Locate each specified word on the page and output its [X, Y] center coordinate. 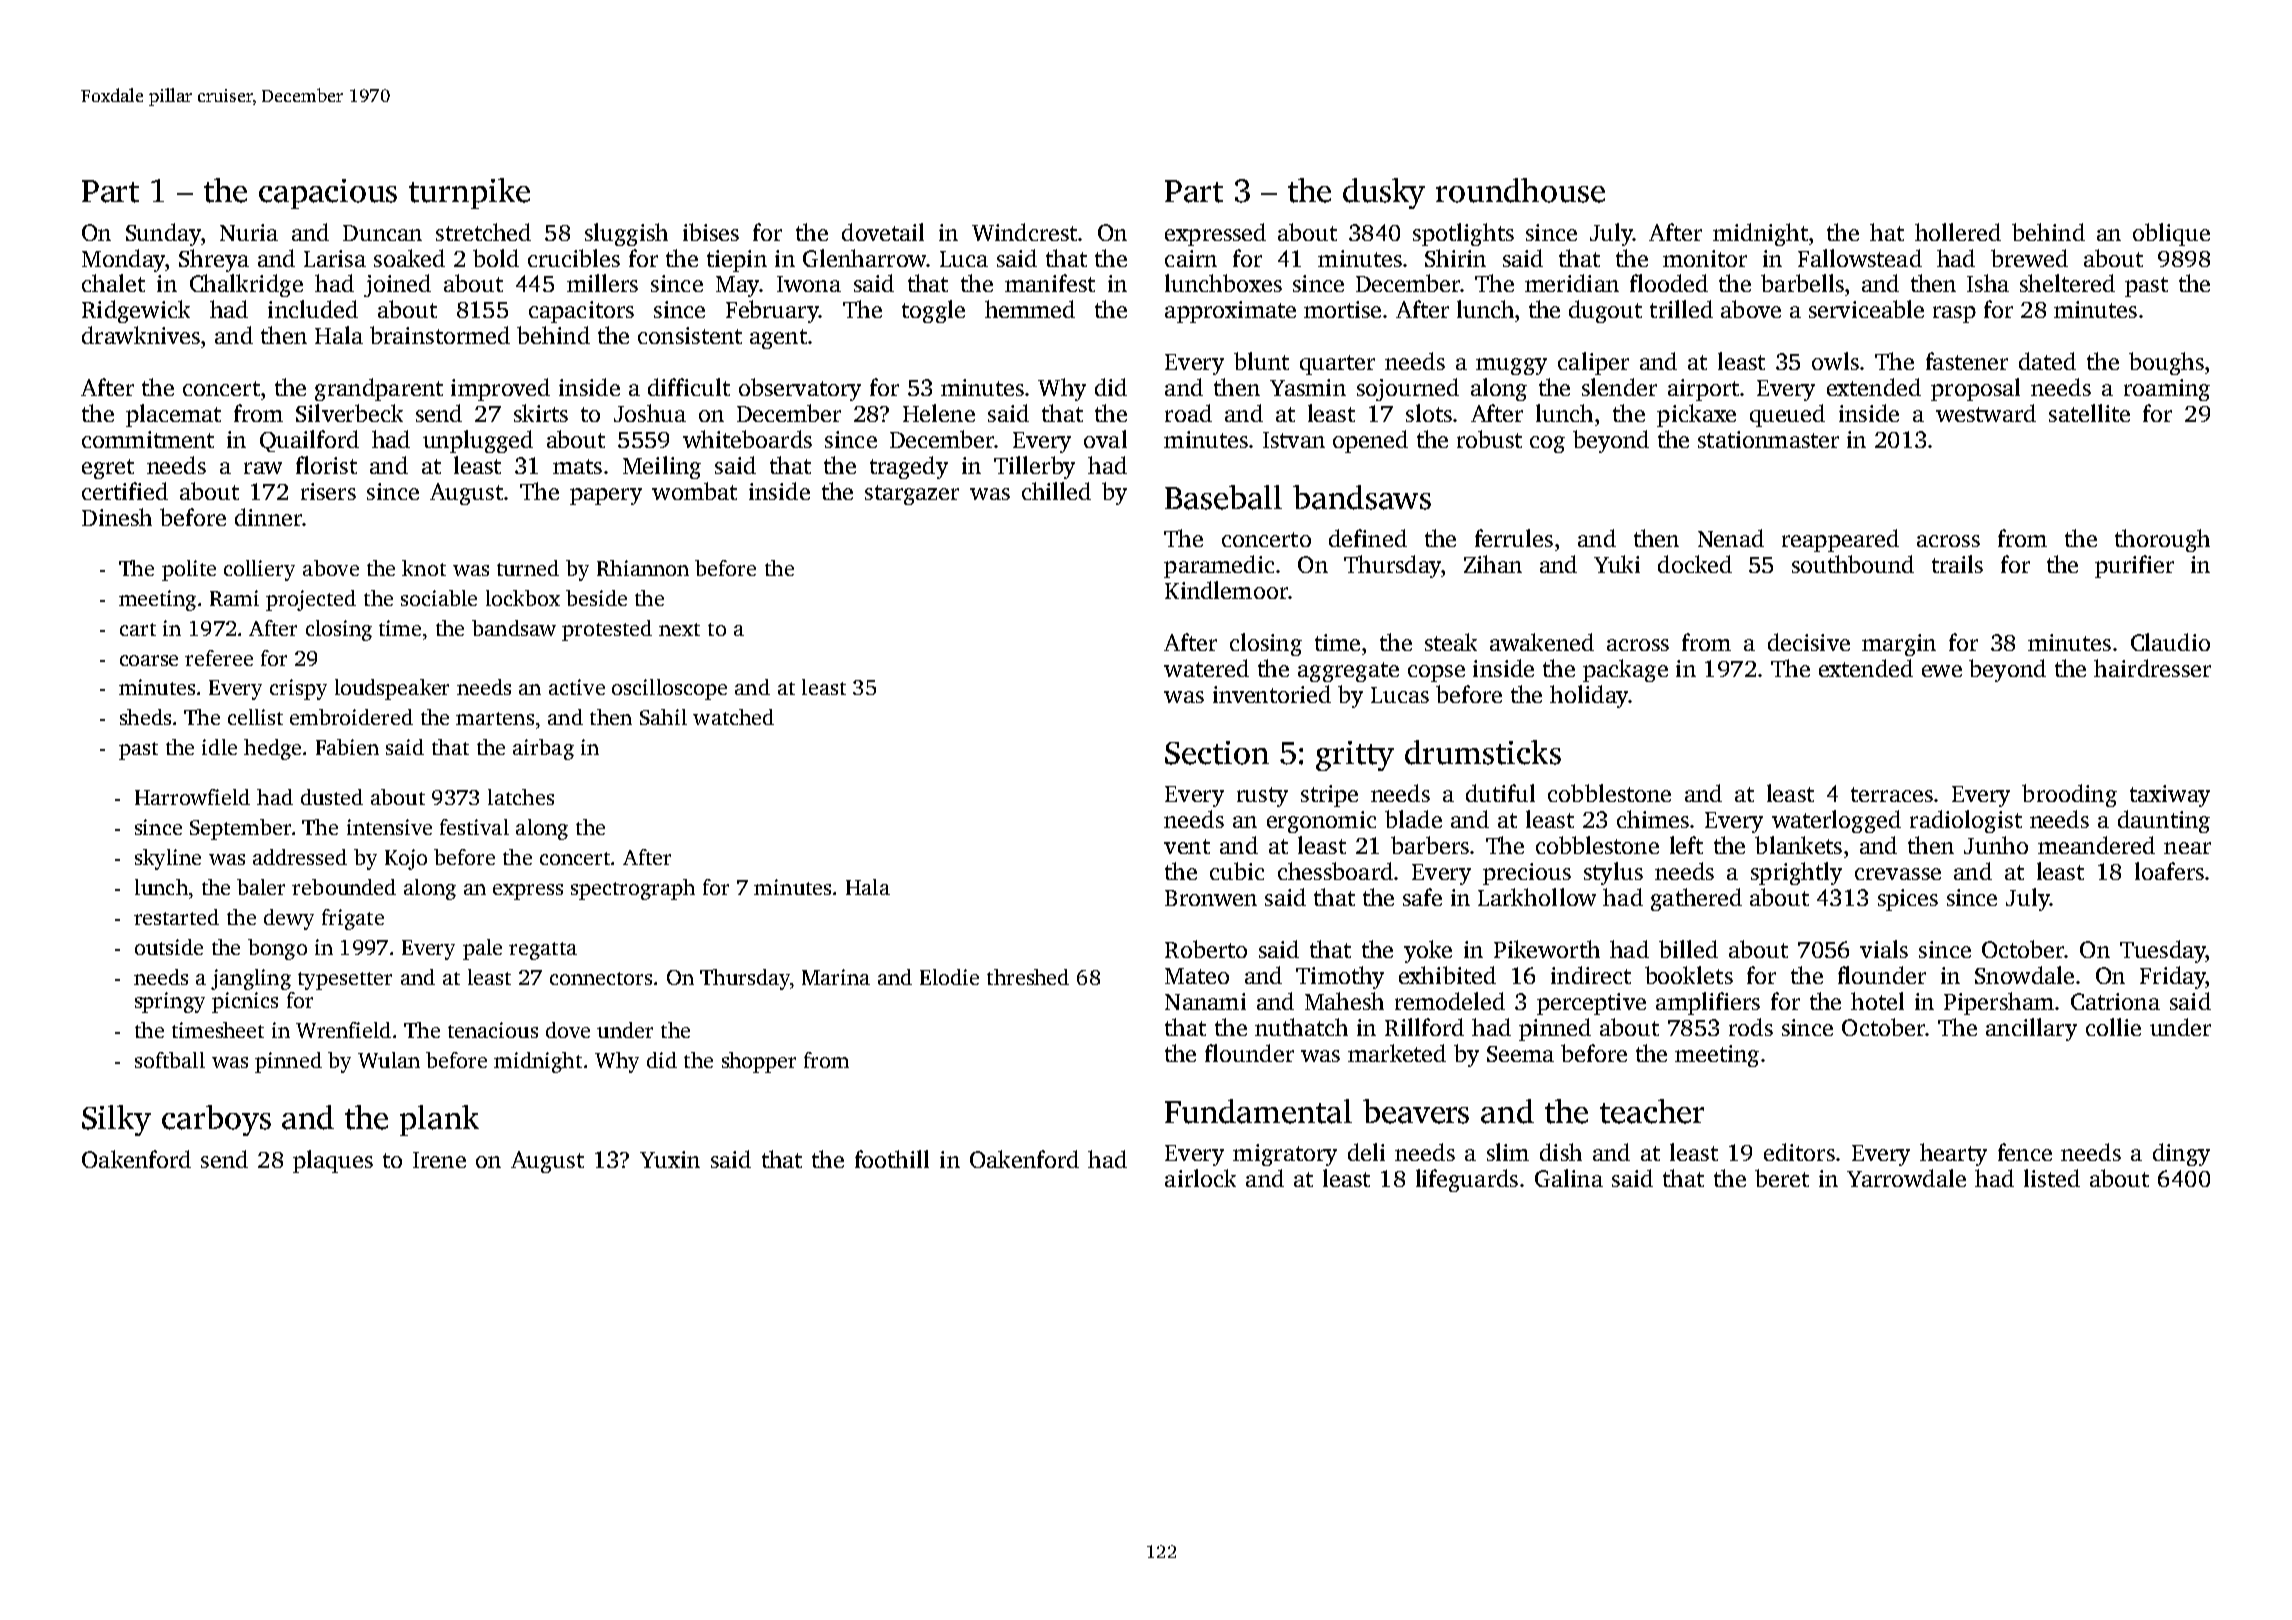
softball [170, 1060]
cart [138, 629]
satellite [2089, 413]
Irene [439, 1160]
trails [1957, 564]
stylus [1613, 873]
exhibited [1447, 975]
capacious [328, 194]
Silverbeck [349, 413]
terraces [1892, 794]
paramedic [1219, 566]
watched [733, 717]
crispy [298, 689]
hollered [1958, 232]
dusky [1384, 193]
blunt [1261, 361]
